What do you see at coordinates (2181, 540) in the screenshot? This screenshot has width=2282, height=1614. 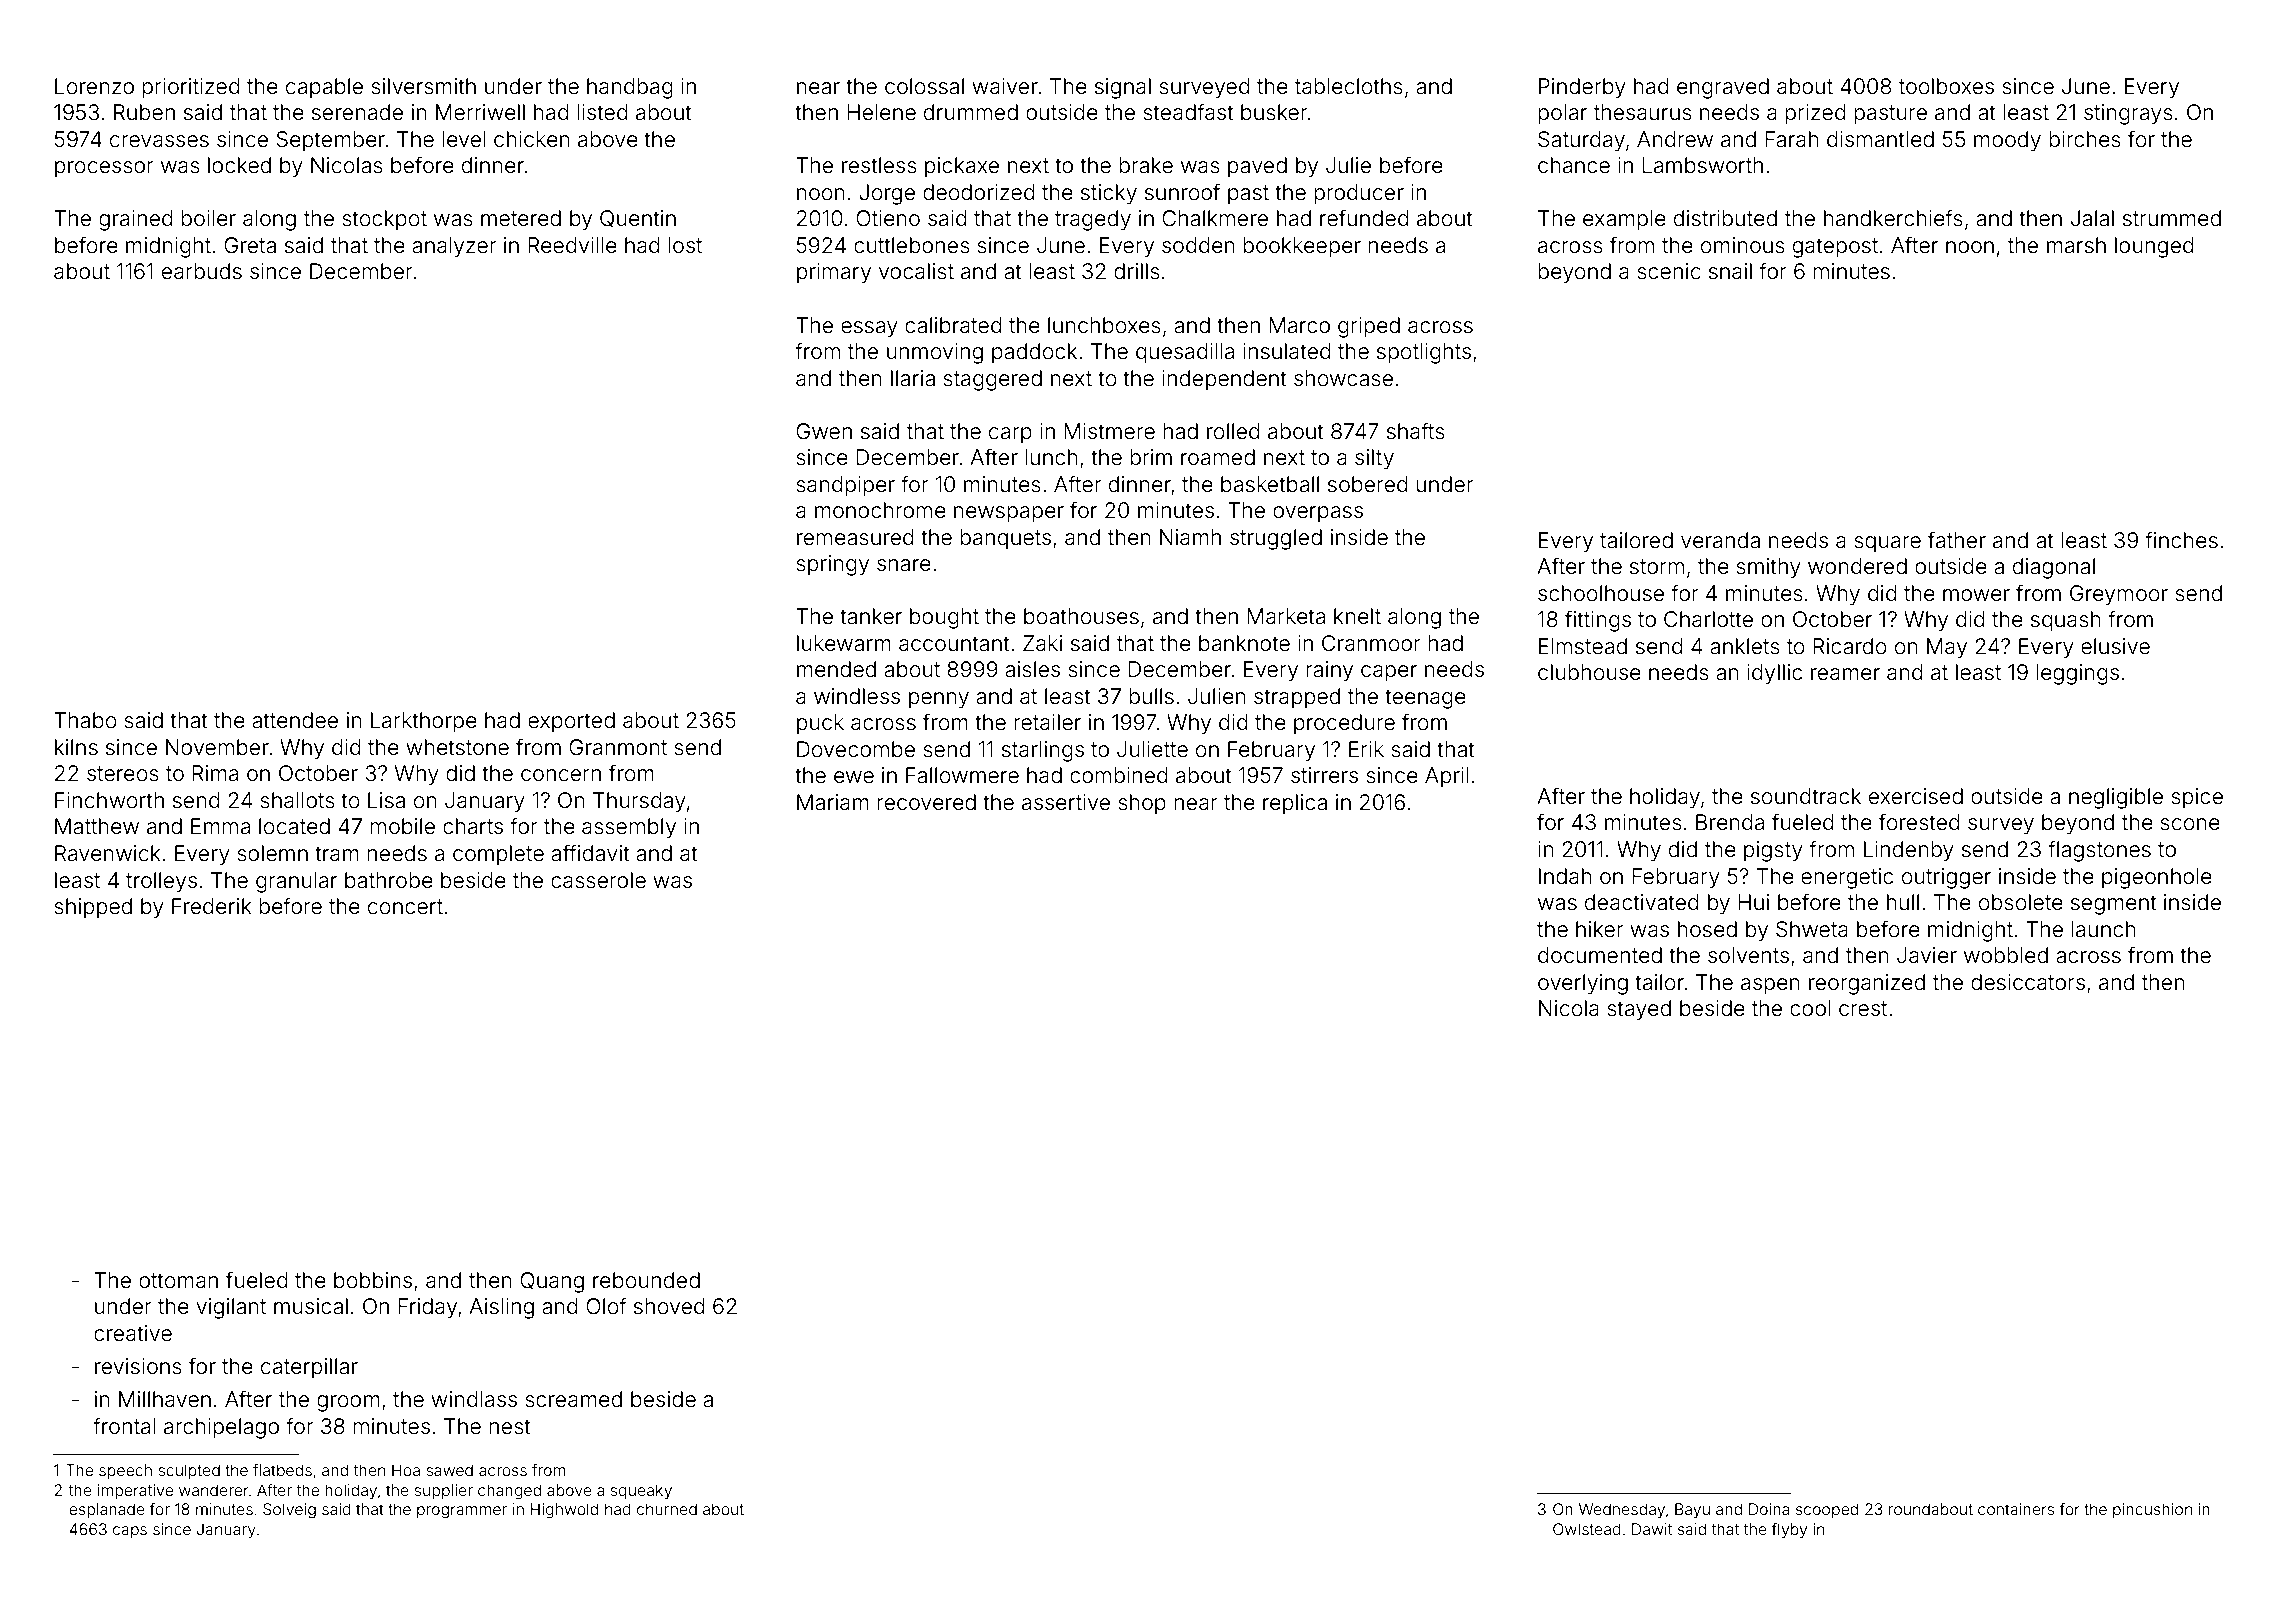 I see `finches` at bounding box center [2181, 540].
